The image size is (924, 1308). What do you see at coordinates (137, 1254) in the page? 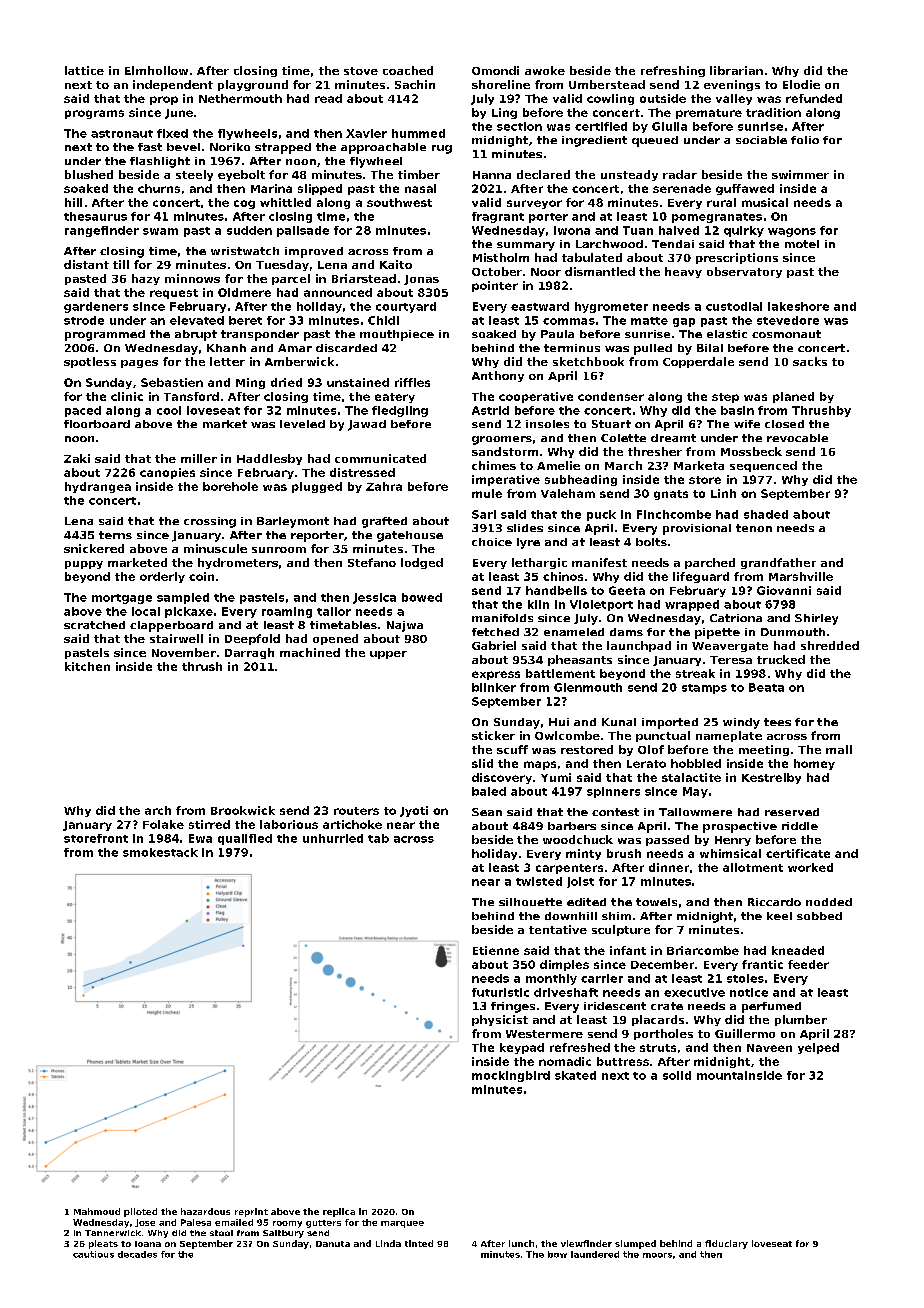
I see `decades` at bounding box center [137, 1254].
